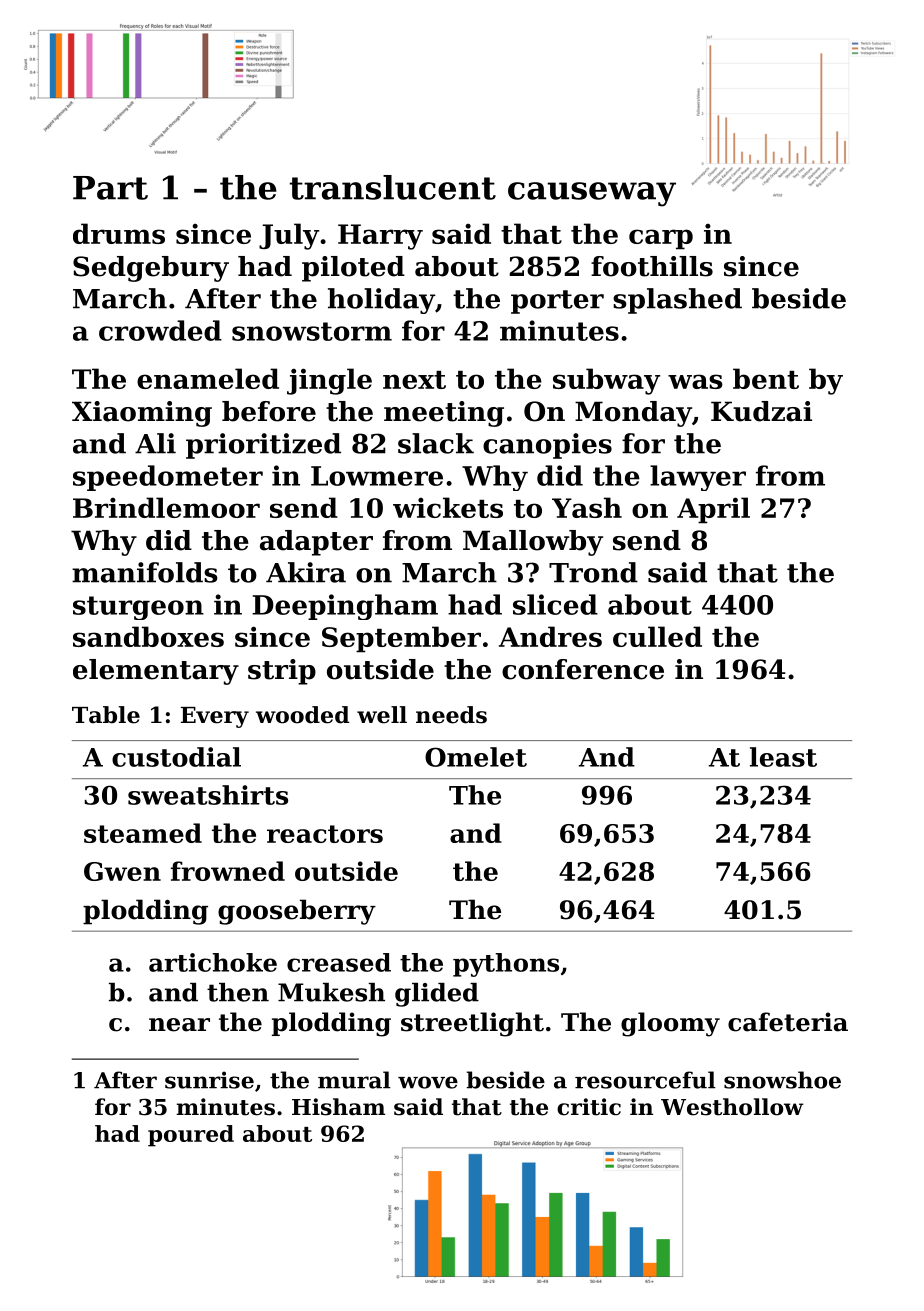 The height and width of the document is (1311, 924). Describe the element at coordinates (122, 871) in the document. I see `Gwen` at that location.
